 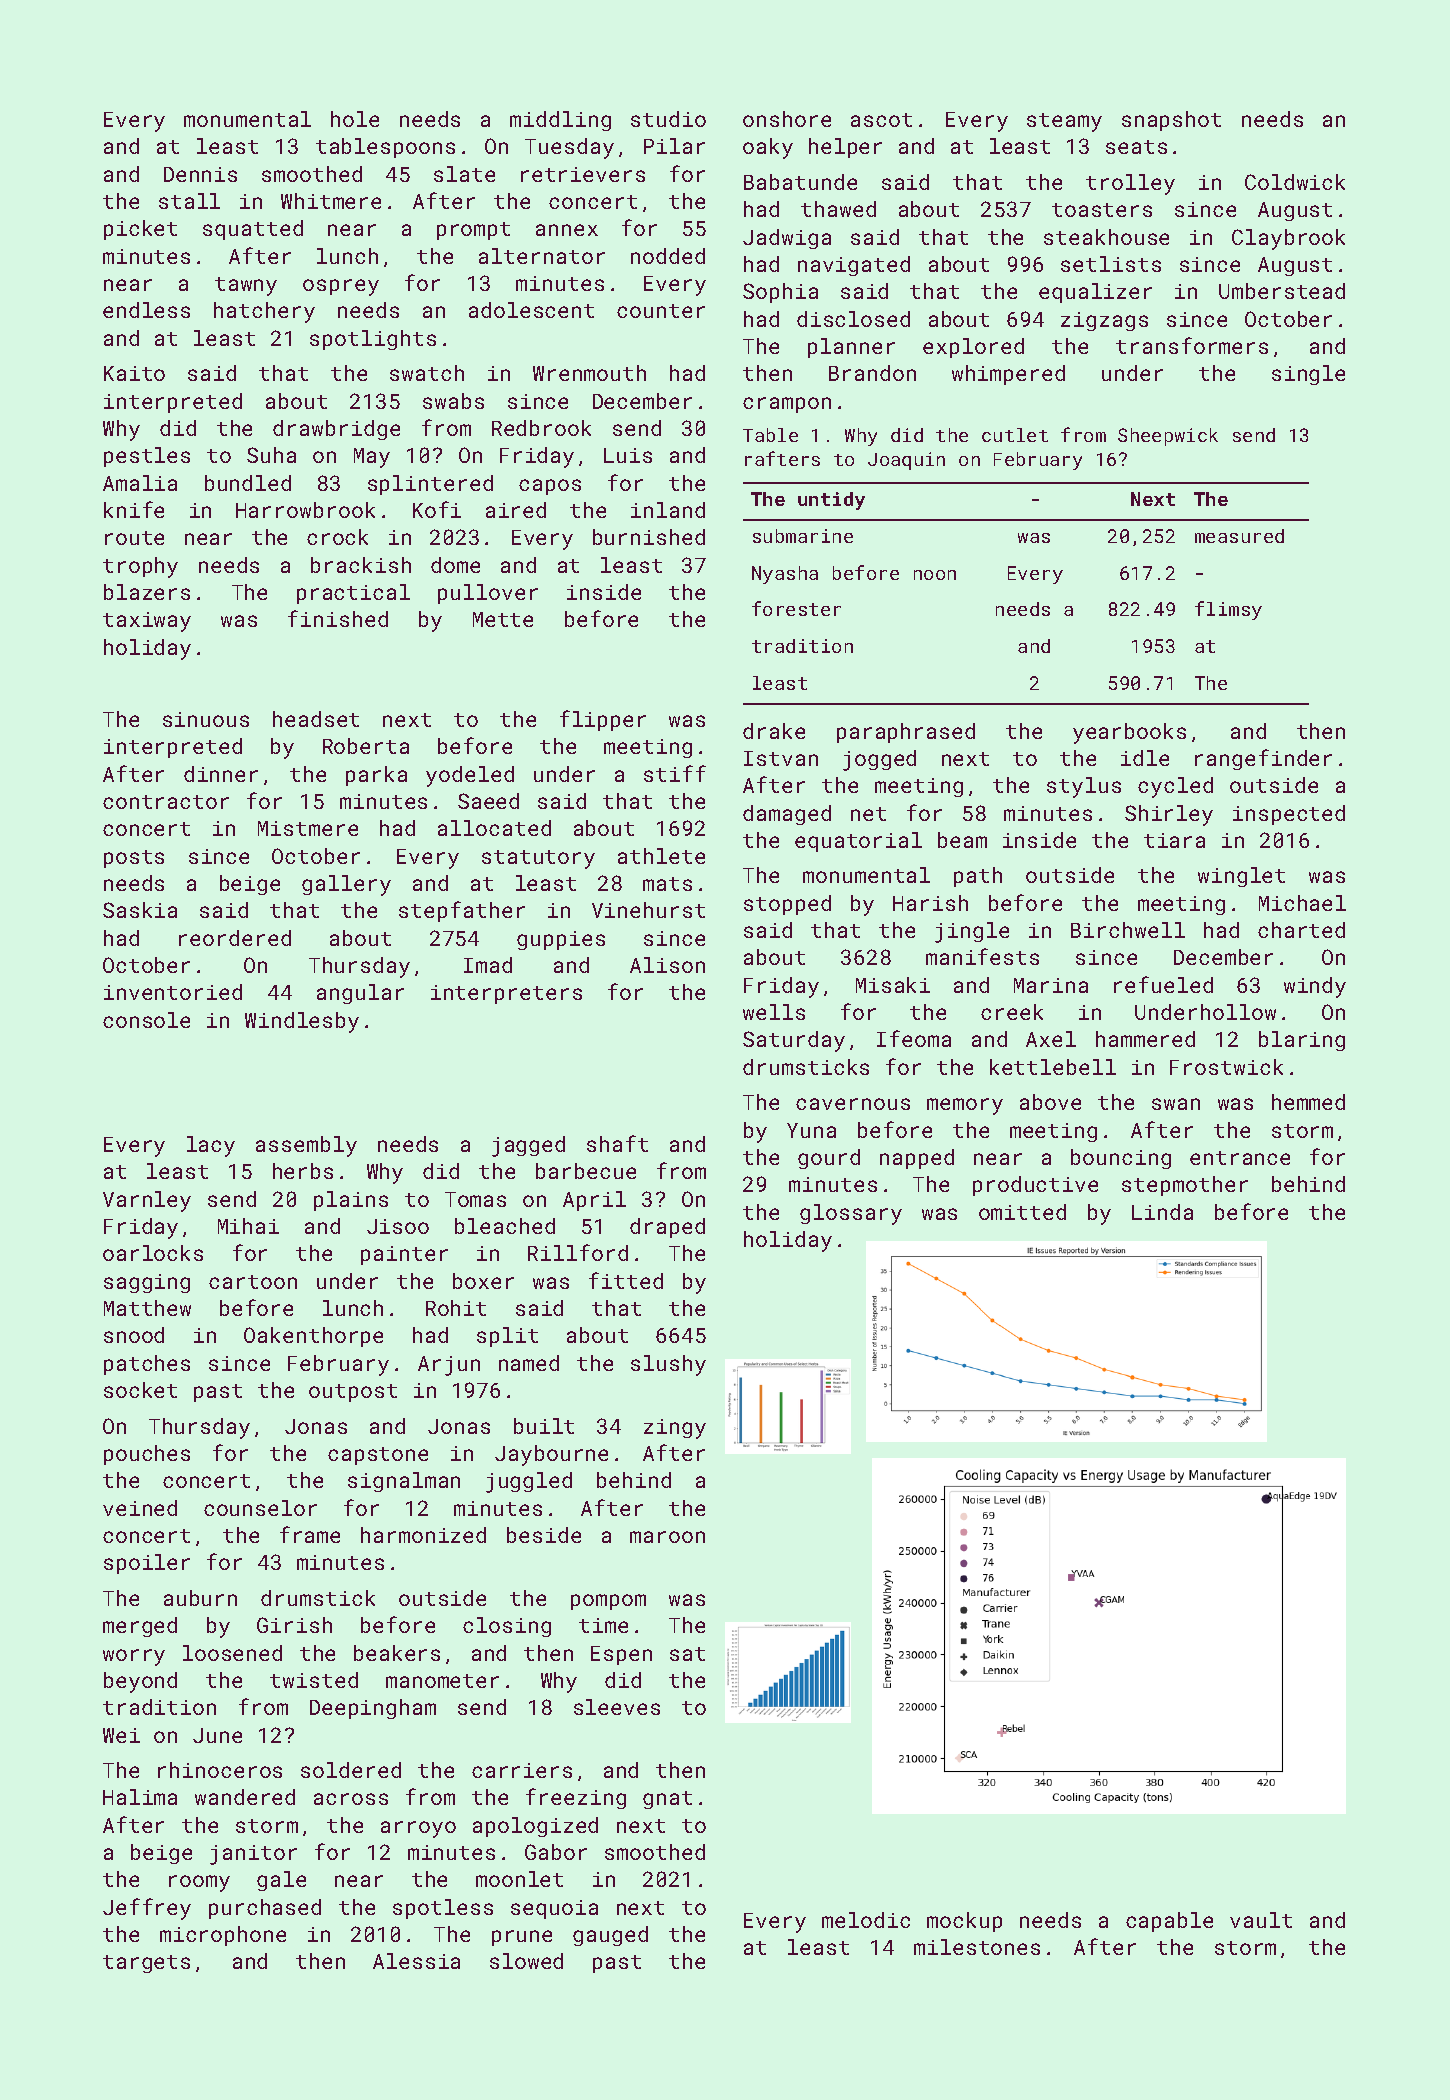 I want to click on Linda, so click(x=1162, y=1212).
